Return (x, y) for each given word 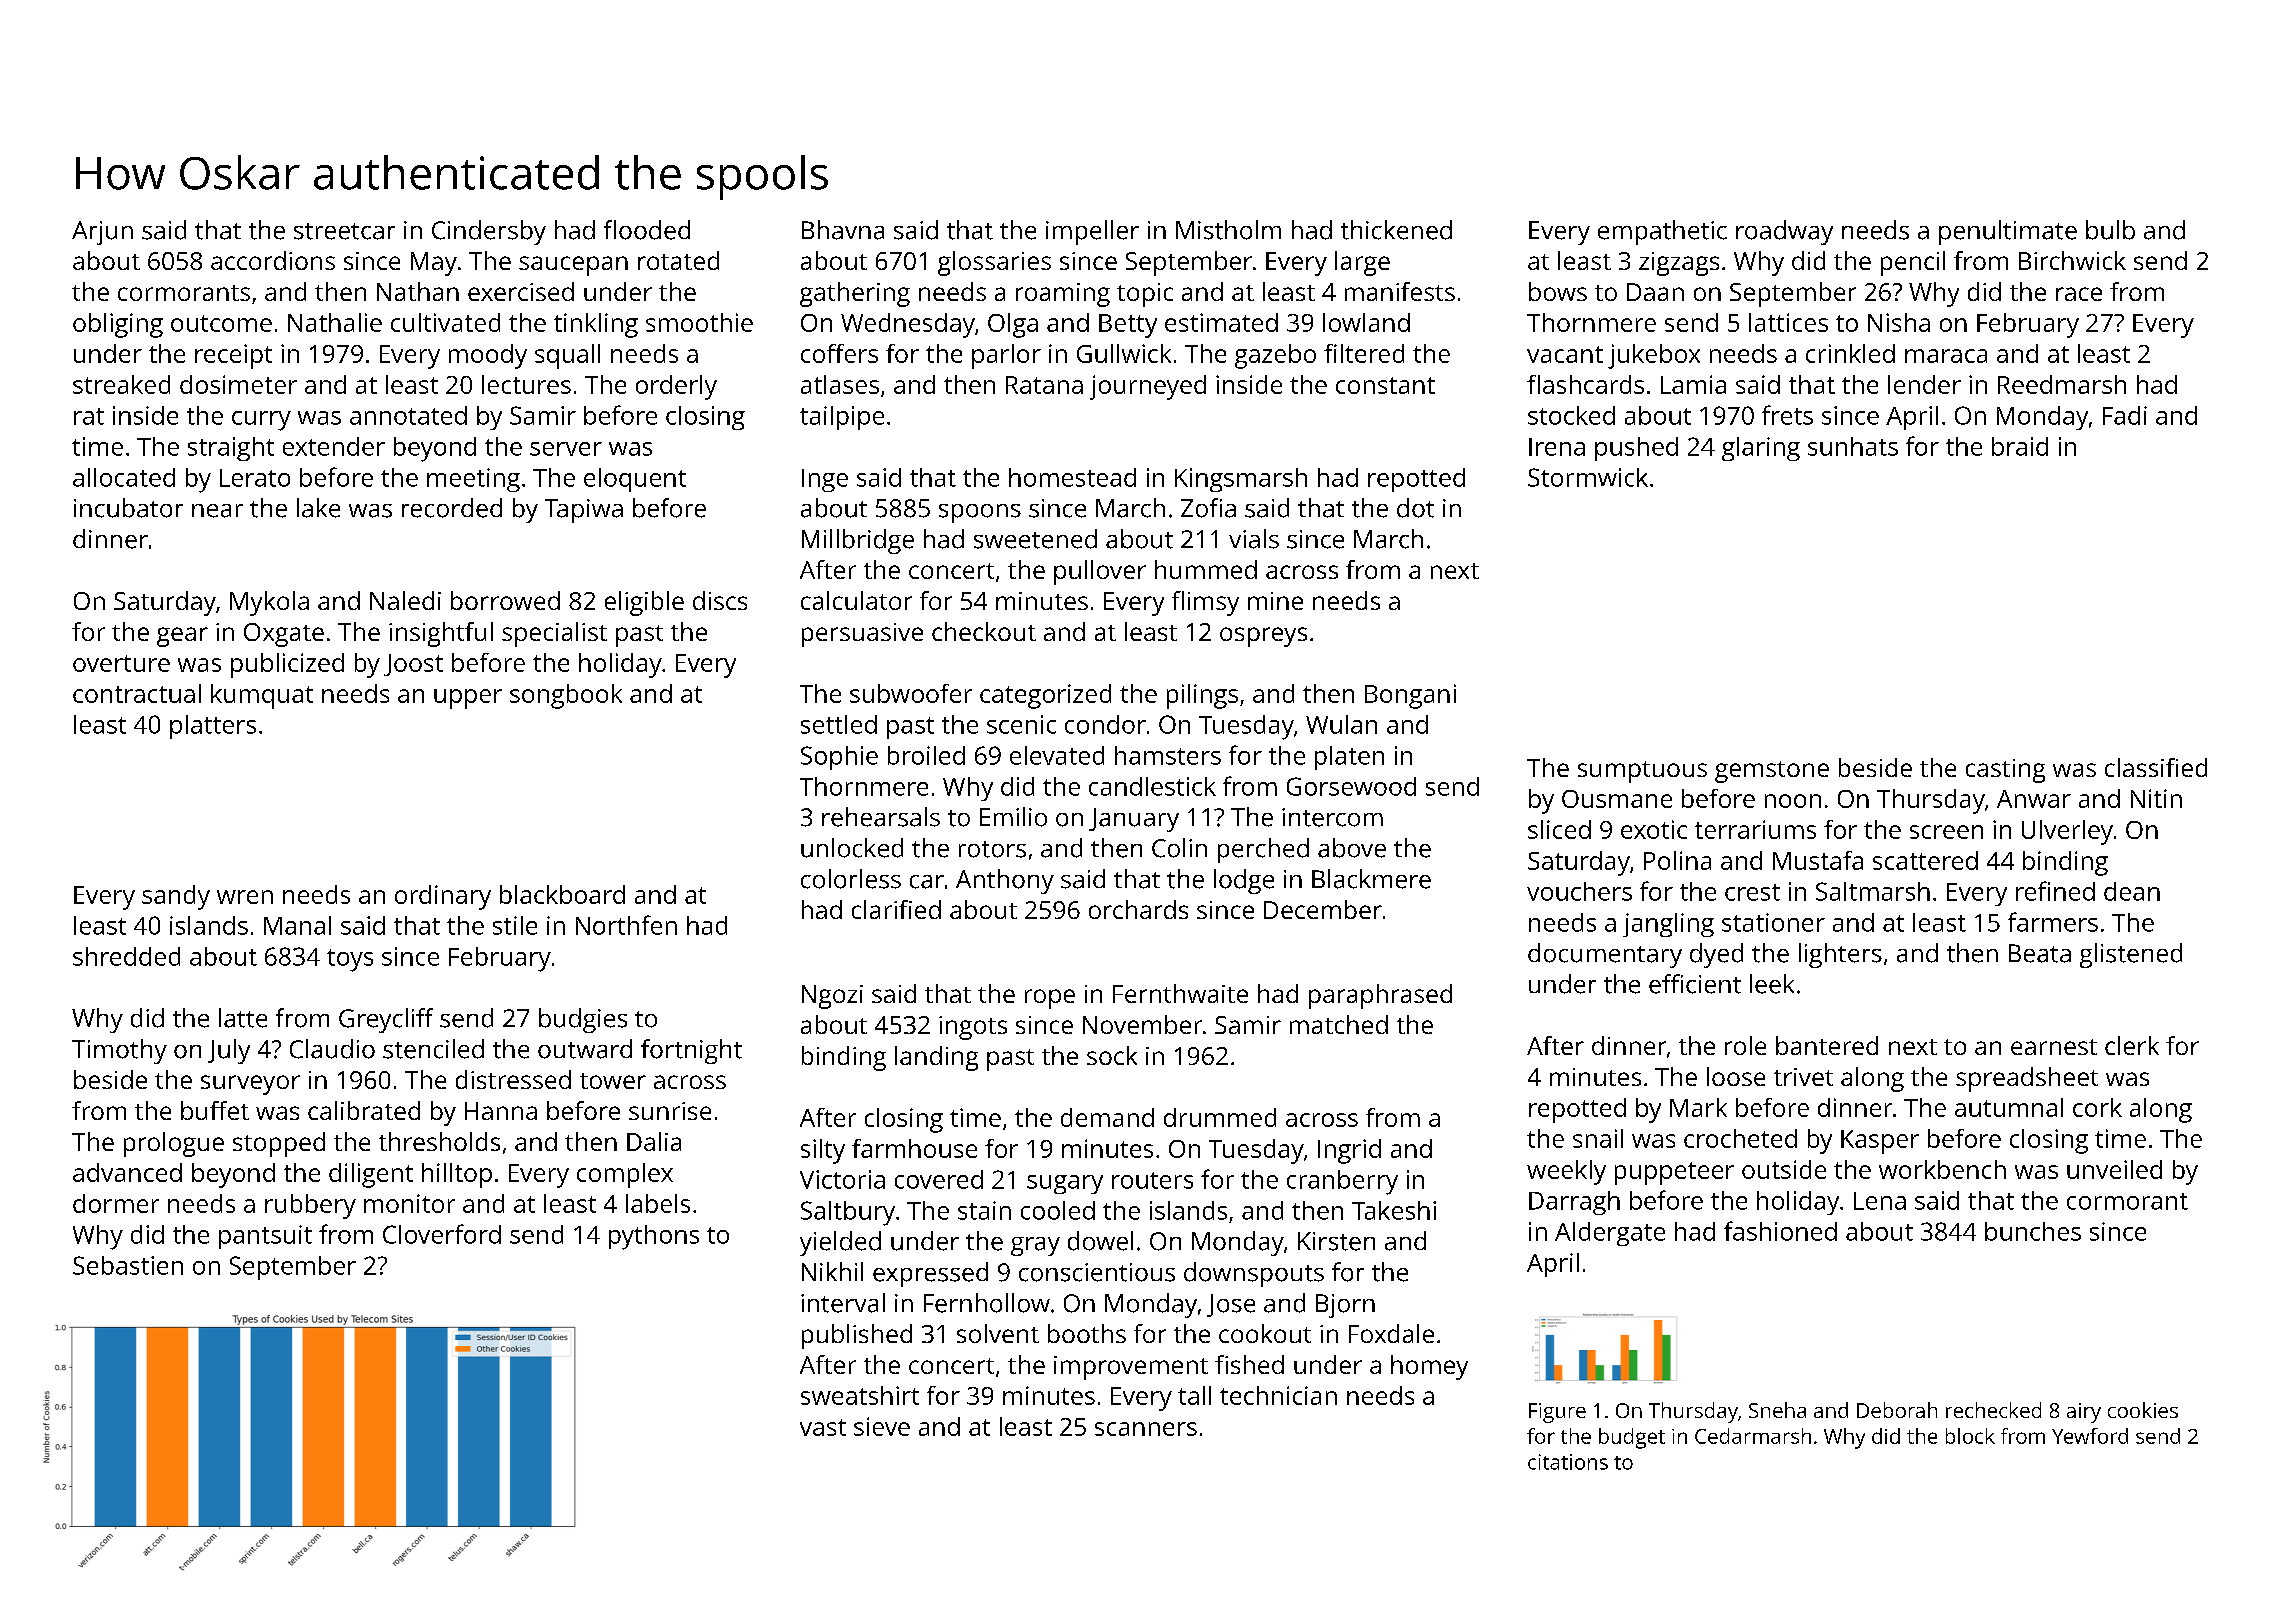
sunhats (1853, 446)
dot (1415, 508)
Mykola (269, 603)
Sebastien (128, 1265)
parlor (1006, 356)
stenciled (433, 1049)
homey (1429, 1367)
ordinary (443, 897)
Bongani (1410, 696)
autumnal (2009, 1107)
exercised (521, 291)
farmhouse (914, 1148)
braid (2020, 446)
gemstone (1772, 772)
